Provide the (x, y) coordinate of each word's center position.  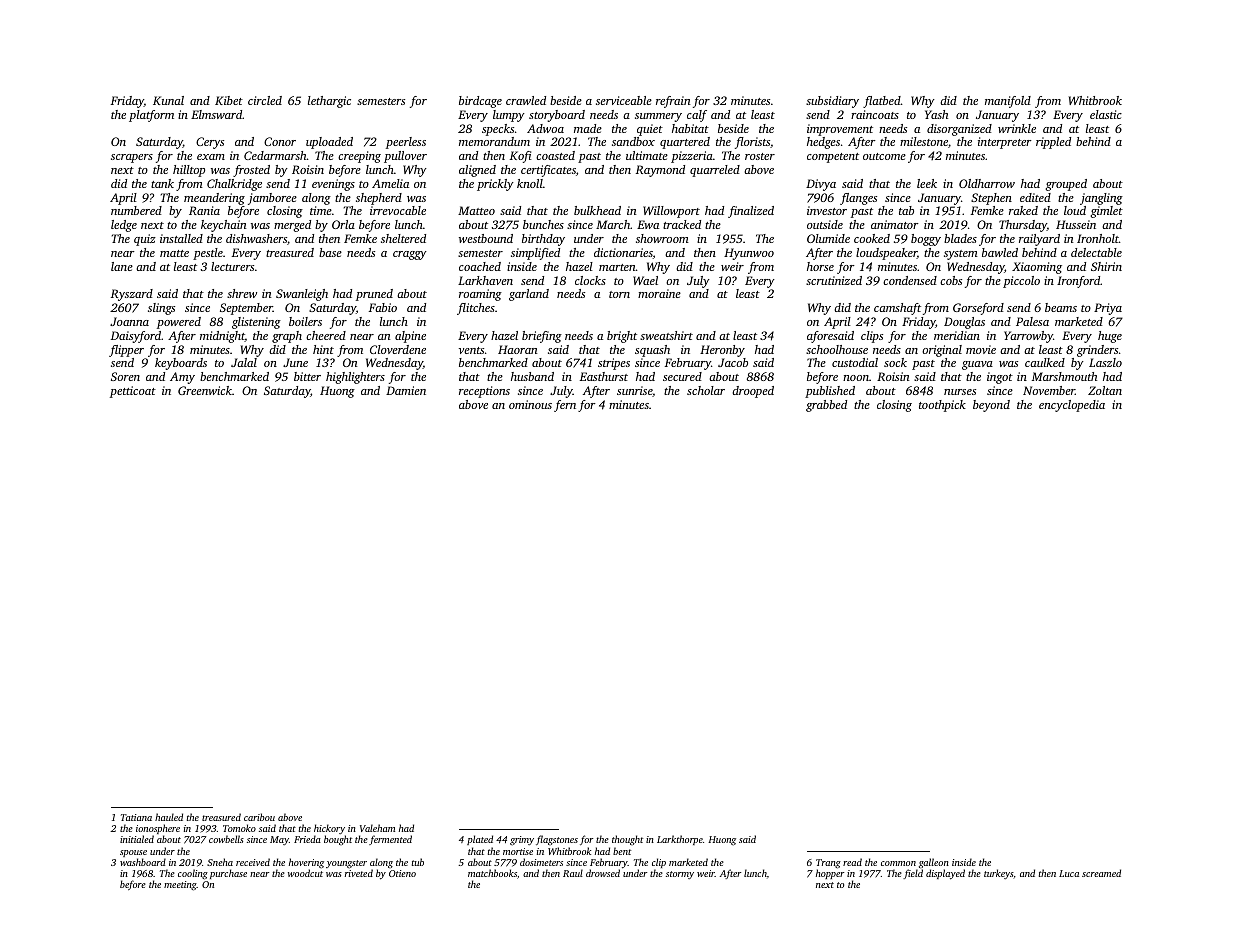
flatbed (882, 102)
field (913, 874)
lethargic (329, 102)
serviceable (624, 100)
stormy (680, 875)
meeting (180, 886)
